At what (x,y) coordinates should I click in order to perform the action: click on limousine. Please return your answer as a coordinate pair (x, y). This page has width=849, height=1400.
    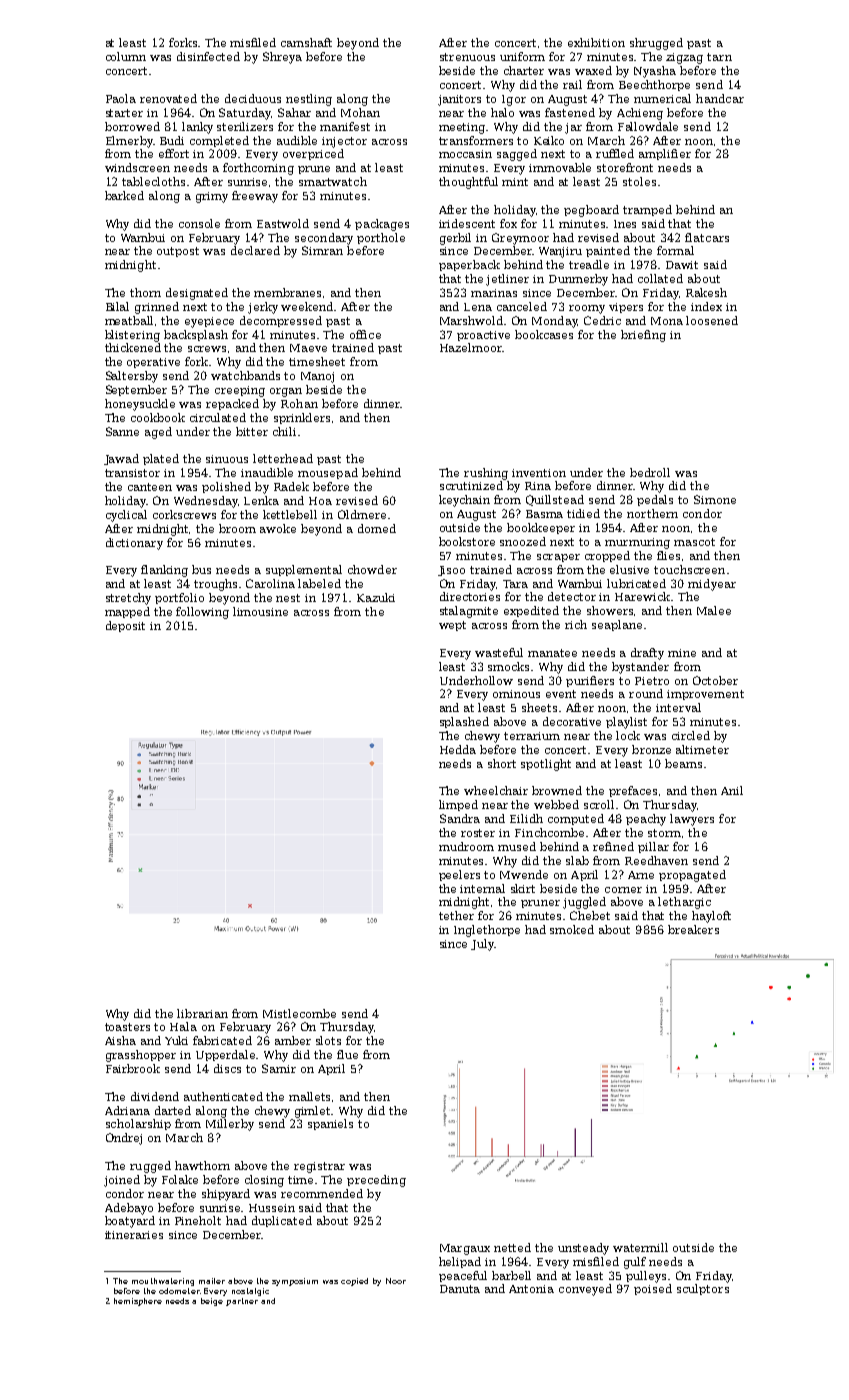
    Looking at the image, I should click on (260, 611).
